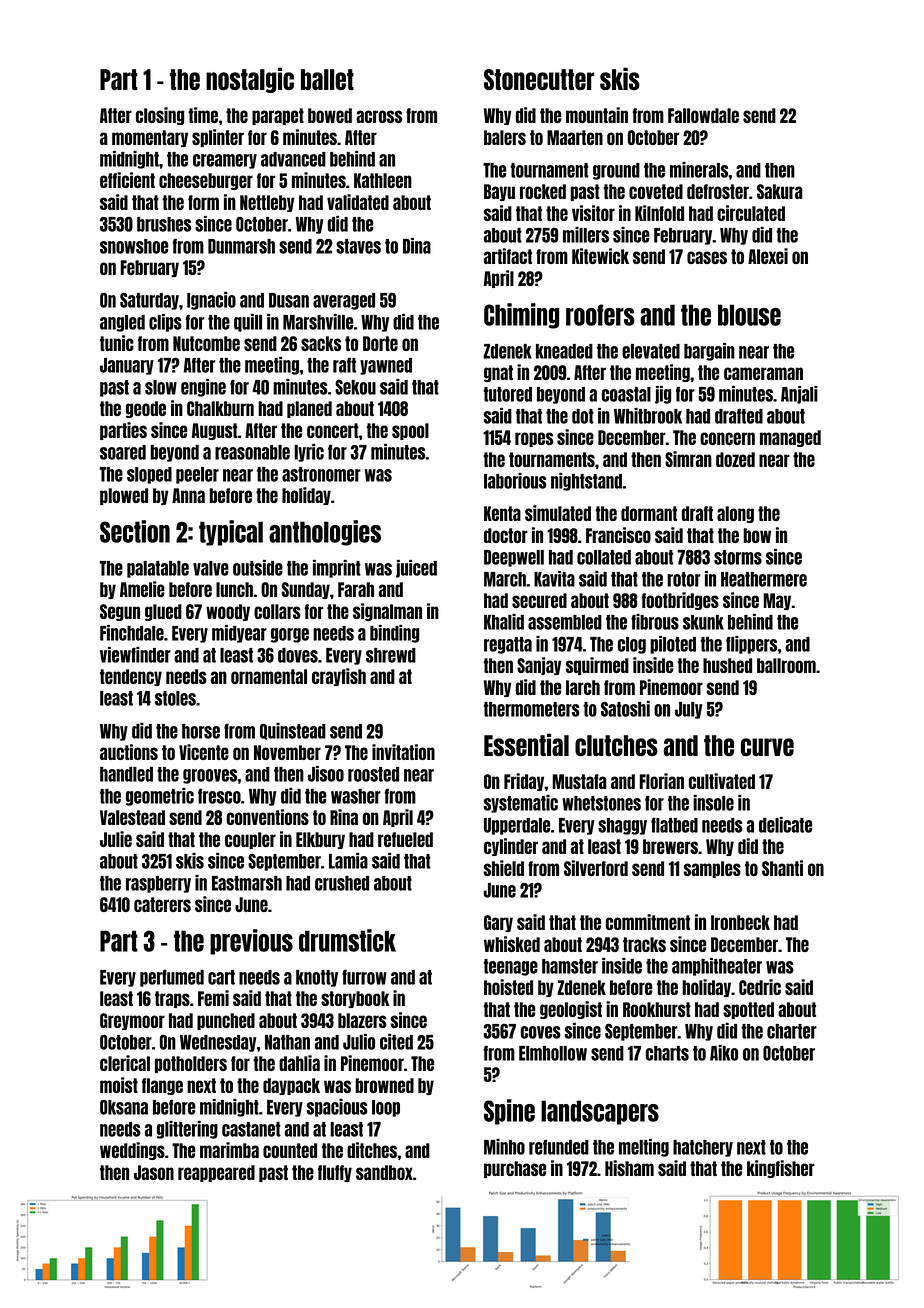 The height and width of the document is (1308, 924). What do you see at coordinates (699, 170) in the document?
I see `minerals` at bounding box center [699, 170].
